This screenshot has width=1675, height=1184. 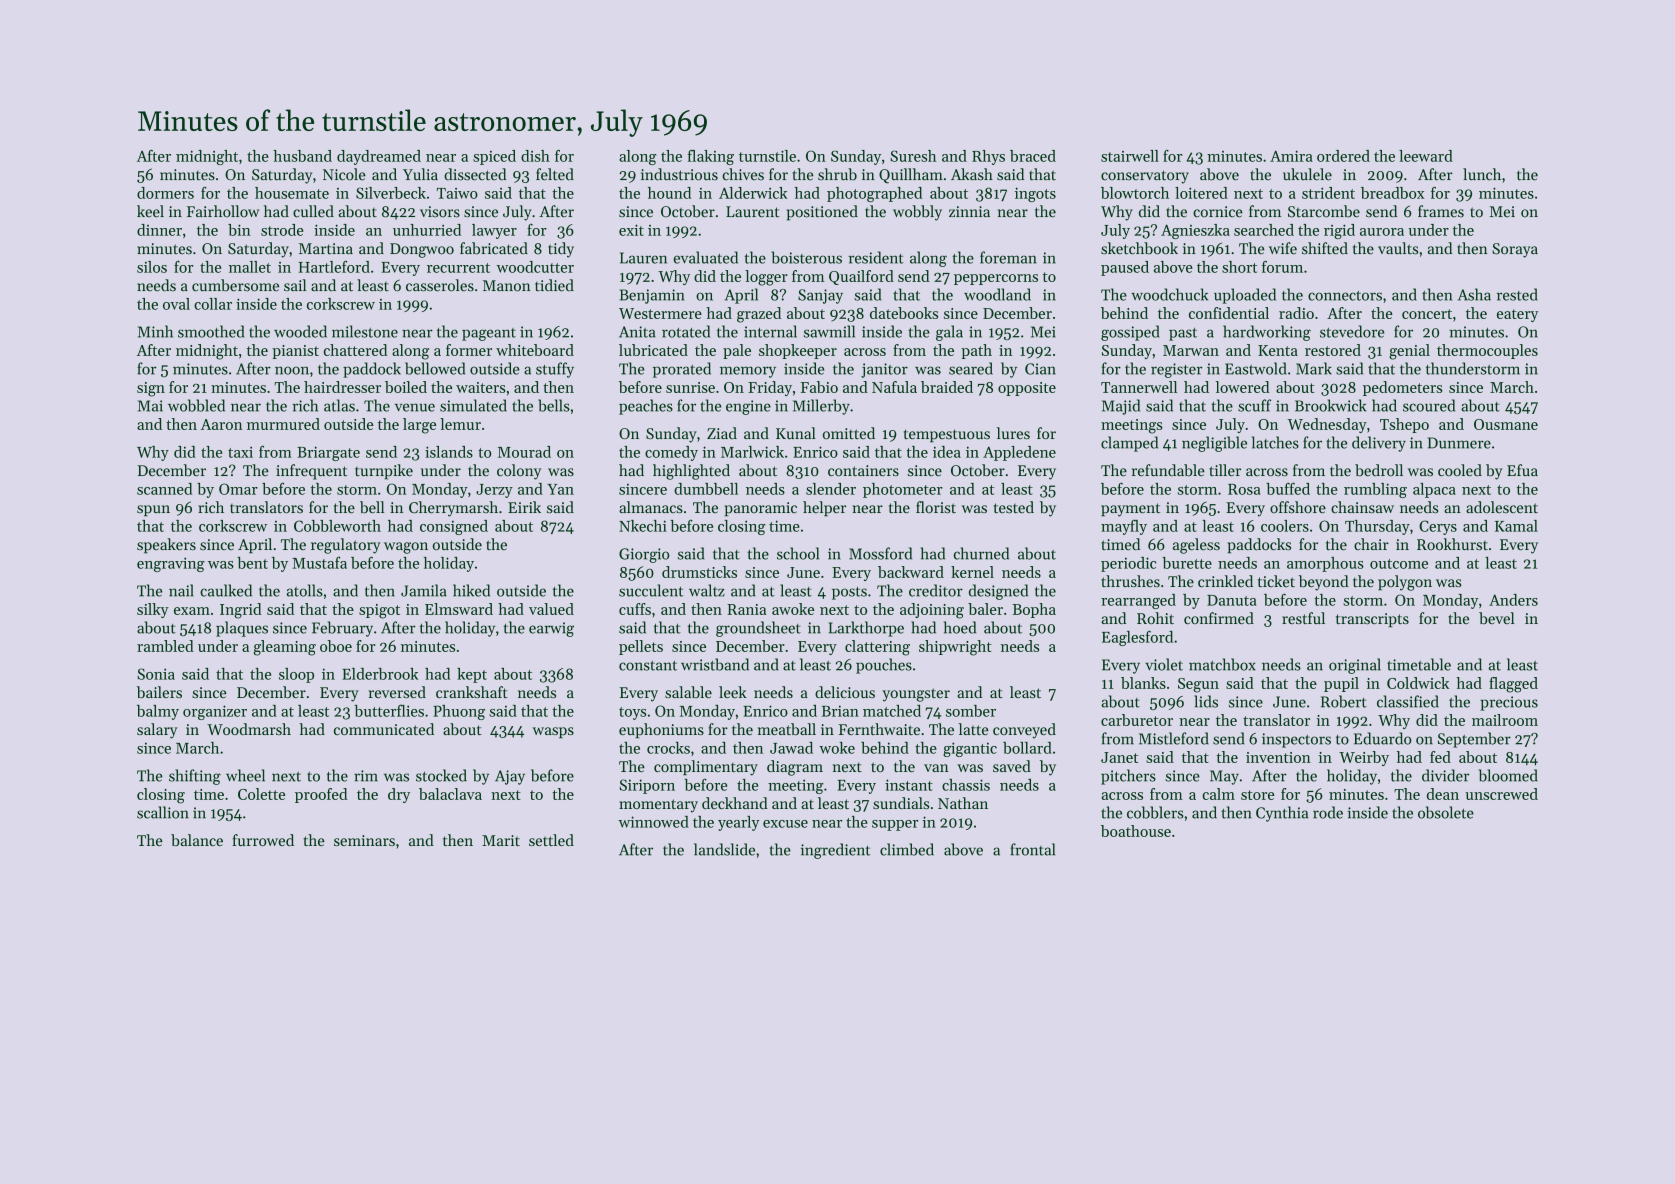 I want to click on rumbling, so click(x=1375, y=490).
